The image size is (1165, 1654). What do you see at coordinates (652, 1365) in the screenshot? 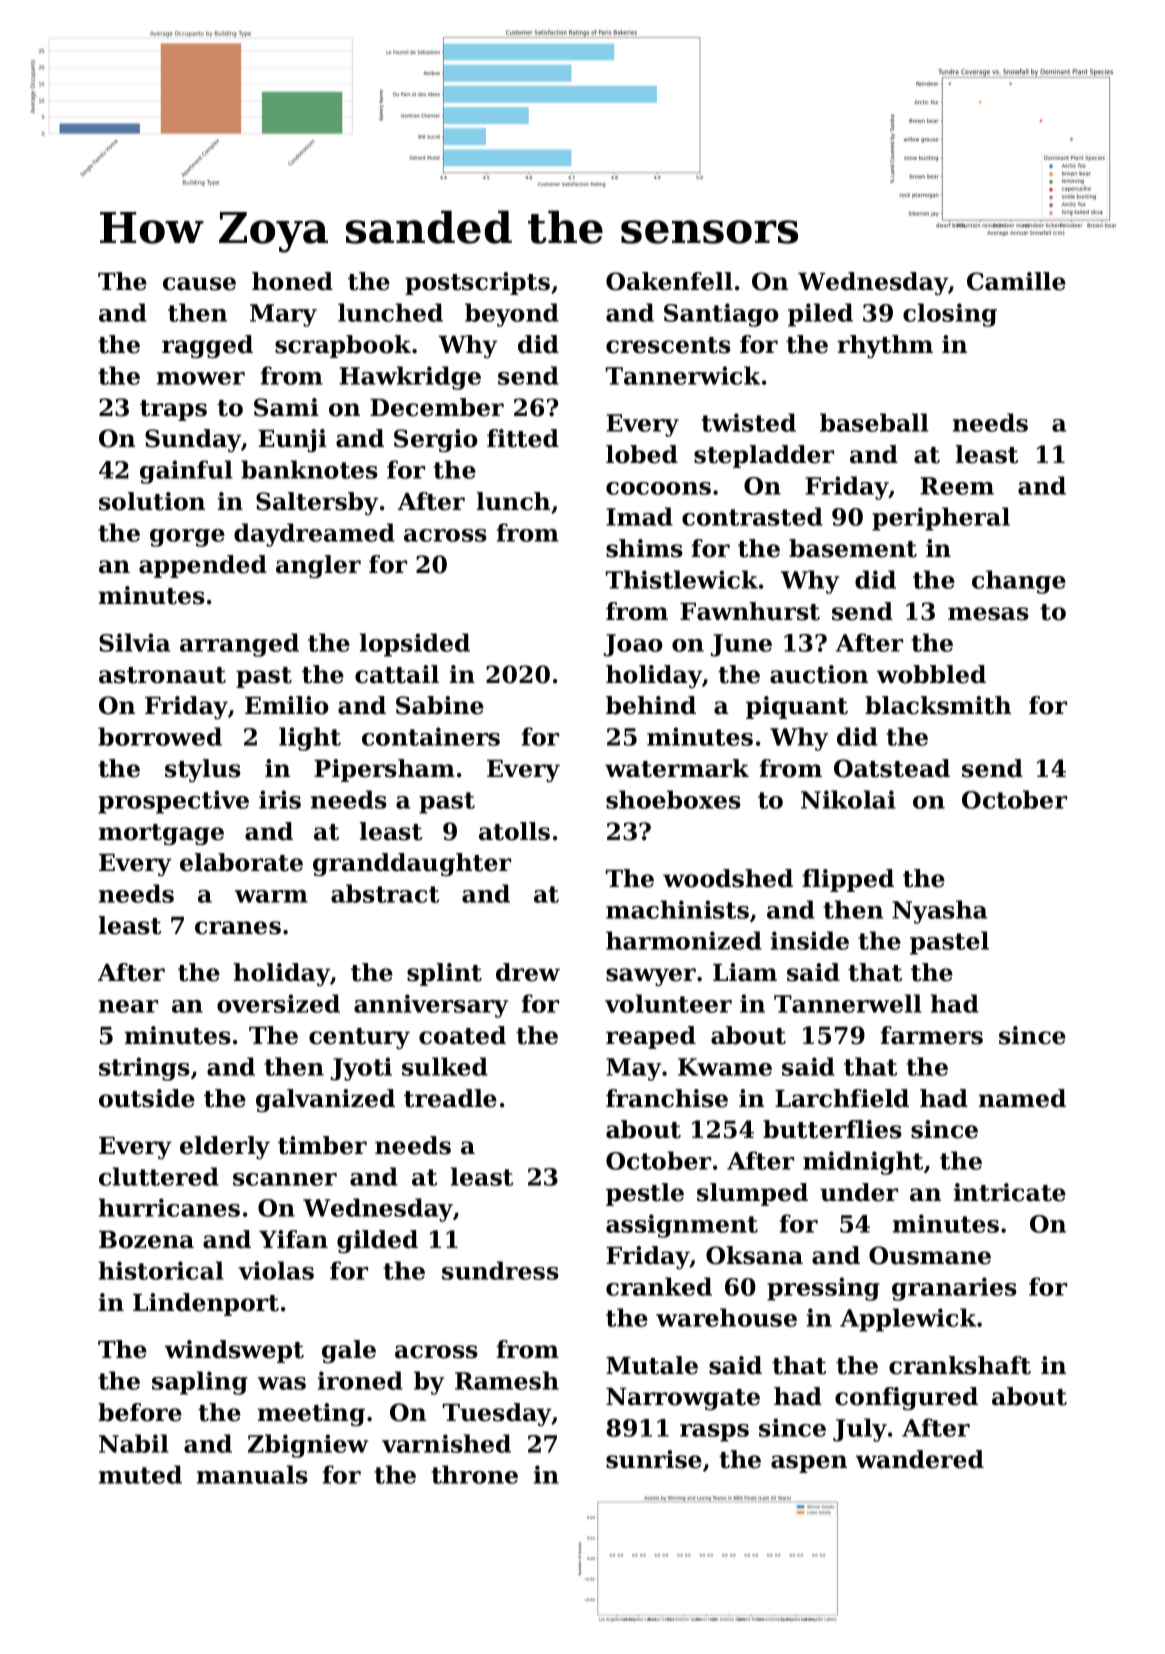
I see `Mutale` at bounding box center [652, 1365].
